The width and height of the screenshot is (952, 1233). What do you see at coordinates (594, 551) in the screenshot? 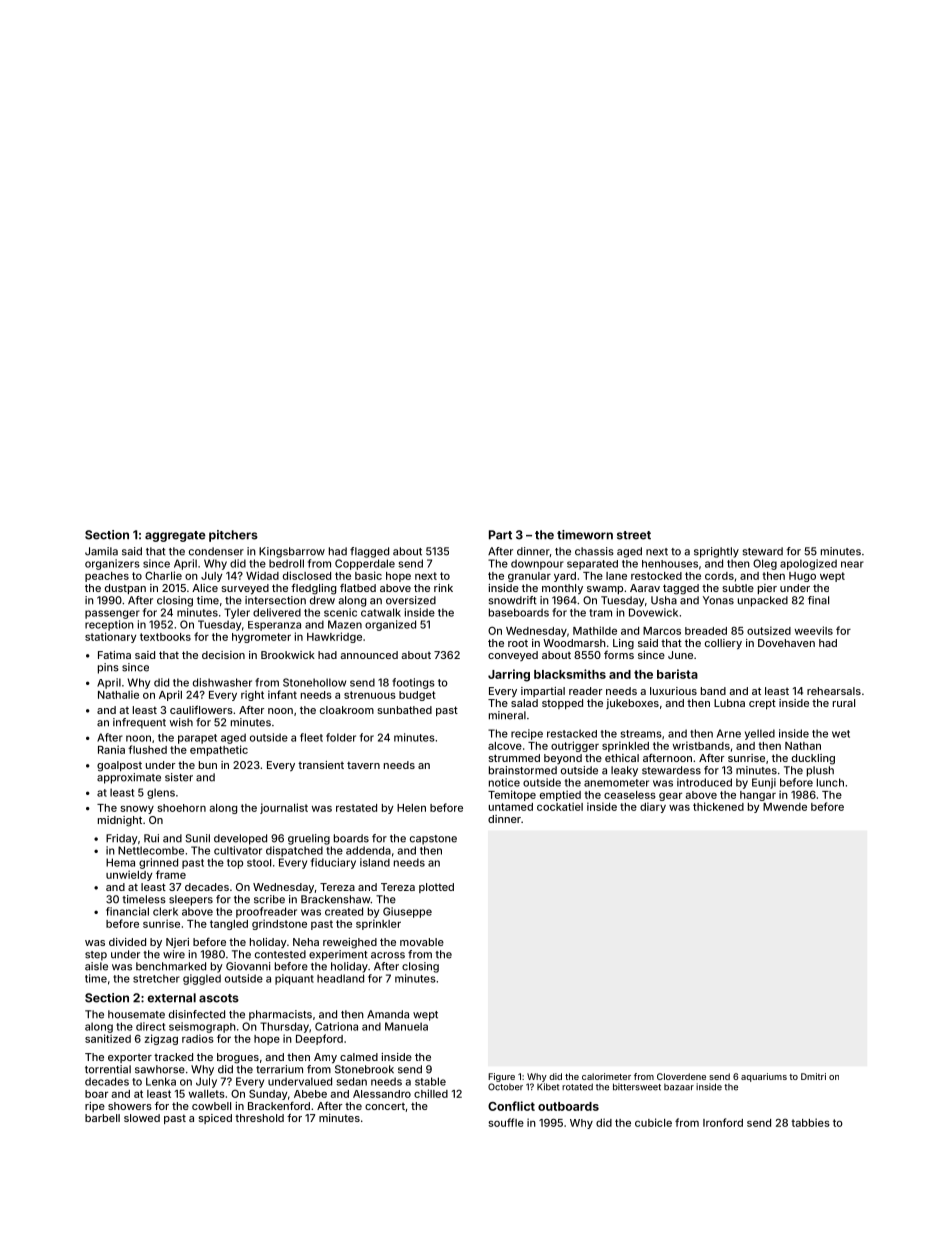
I see `chassis` at bounding box center [594, 551].
